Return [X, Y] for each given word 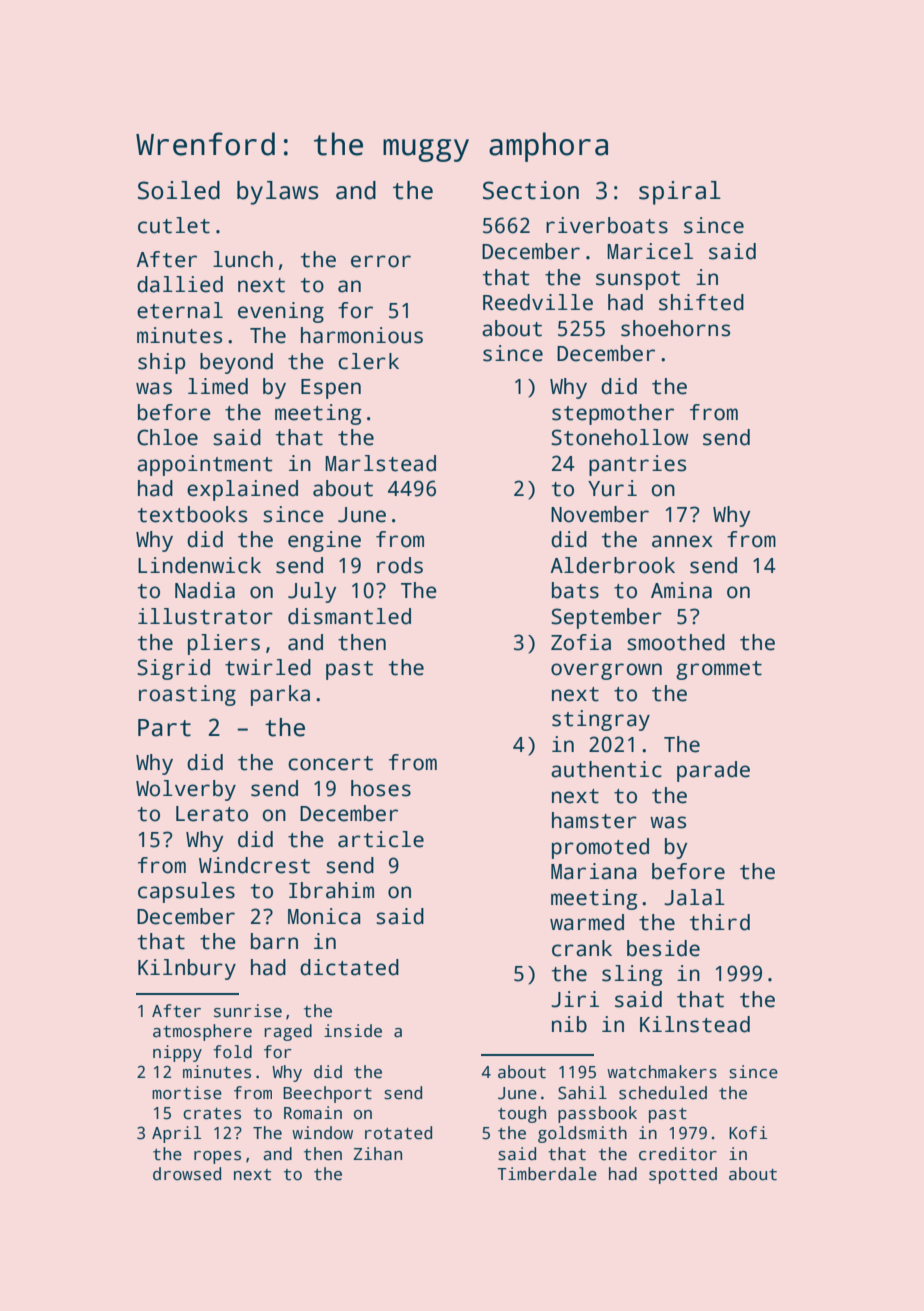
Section [531, 190]
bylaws [278, 193]
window [322, 1133]
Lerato [212, 814]
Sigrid [173, 669]
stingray [601, 720]
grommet [719, 670]
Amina [681, 590]
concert [330, 763]
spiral [680, 193]
